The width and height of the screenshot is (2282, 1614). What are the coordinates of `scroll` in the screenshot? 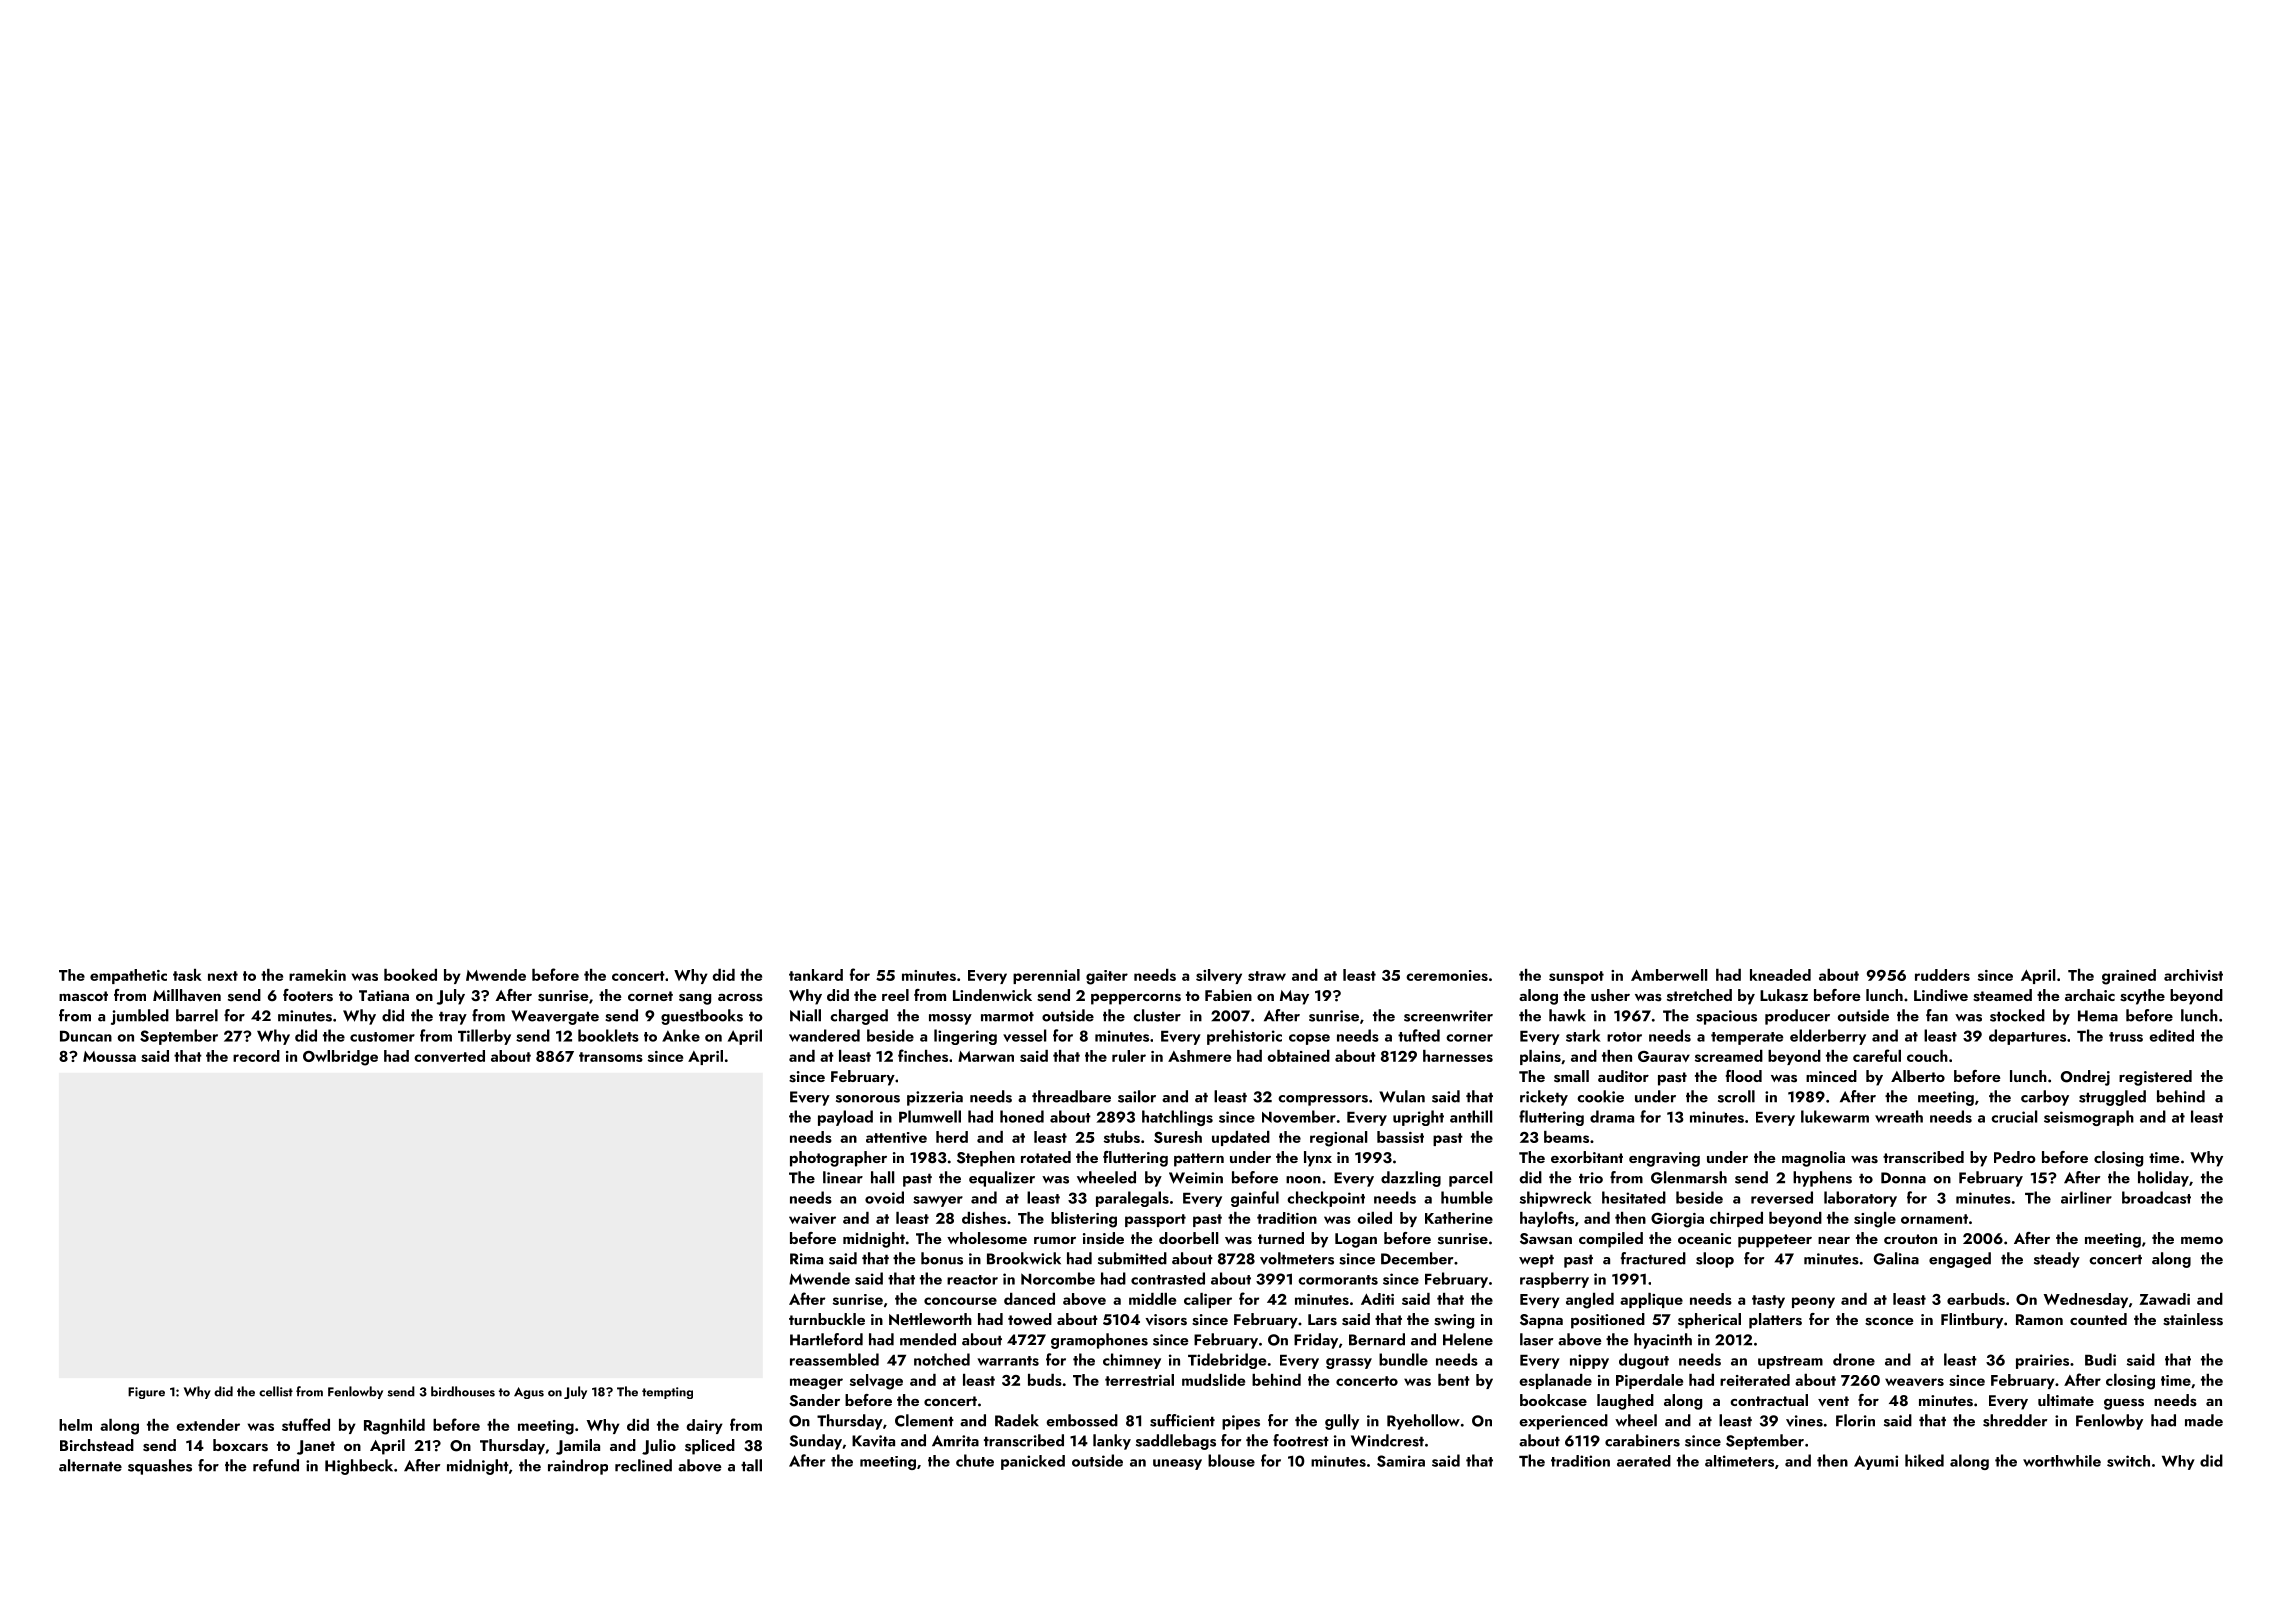 It's located at (1736, 1096).
